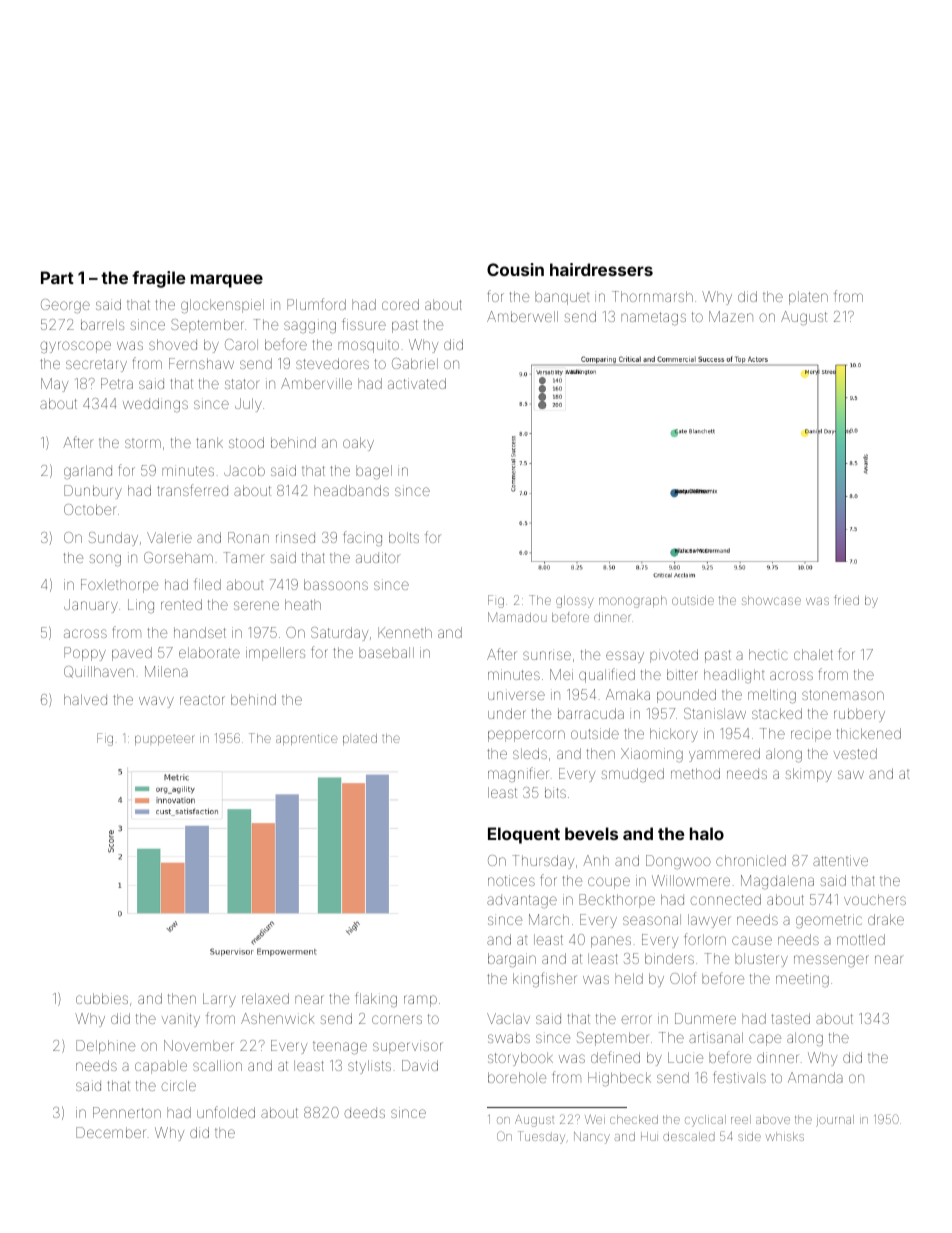 The height and width of the screenshot is (1233, 952). What do you see at coordinates (813, 654) in the screenshot?
I see `chalet` at bounding box center [813, 654].
